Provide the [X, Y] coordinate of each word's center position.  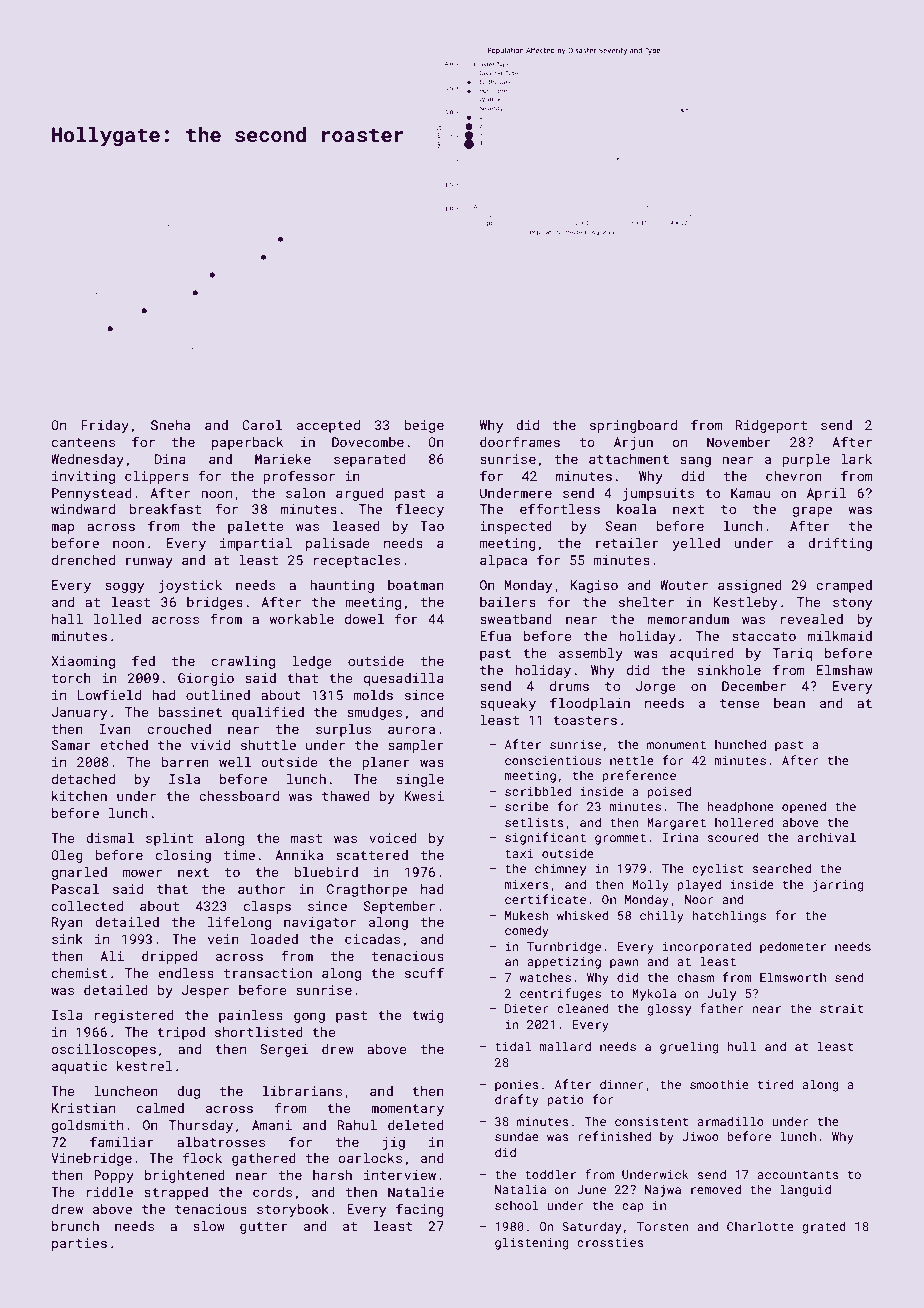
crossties [610, 1242]
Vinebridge [91, 1159]
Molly [650, 885]
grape [812, 511]
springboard [633, 426]
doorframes [520, 441]
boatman [416, 585]
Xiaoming [83, 662]
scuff [424, 972]
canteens [83, 442]
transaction [268, 973]
